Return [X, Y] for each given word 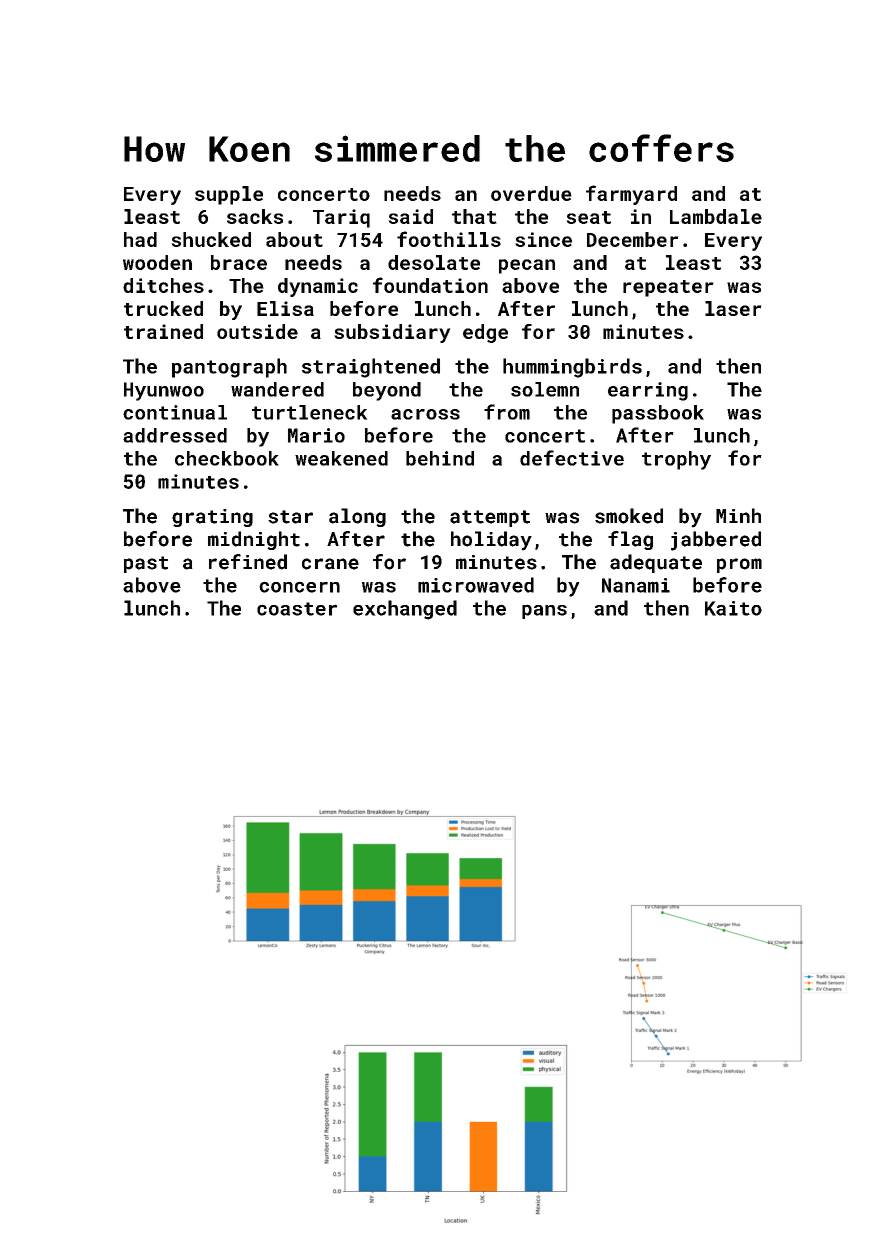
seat [588, 217]
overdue [531, 193]
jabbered [716, 541]
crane [330, 564]
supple [229, 195]
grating [212, 518]
